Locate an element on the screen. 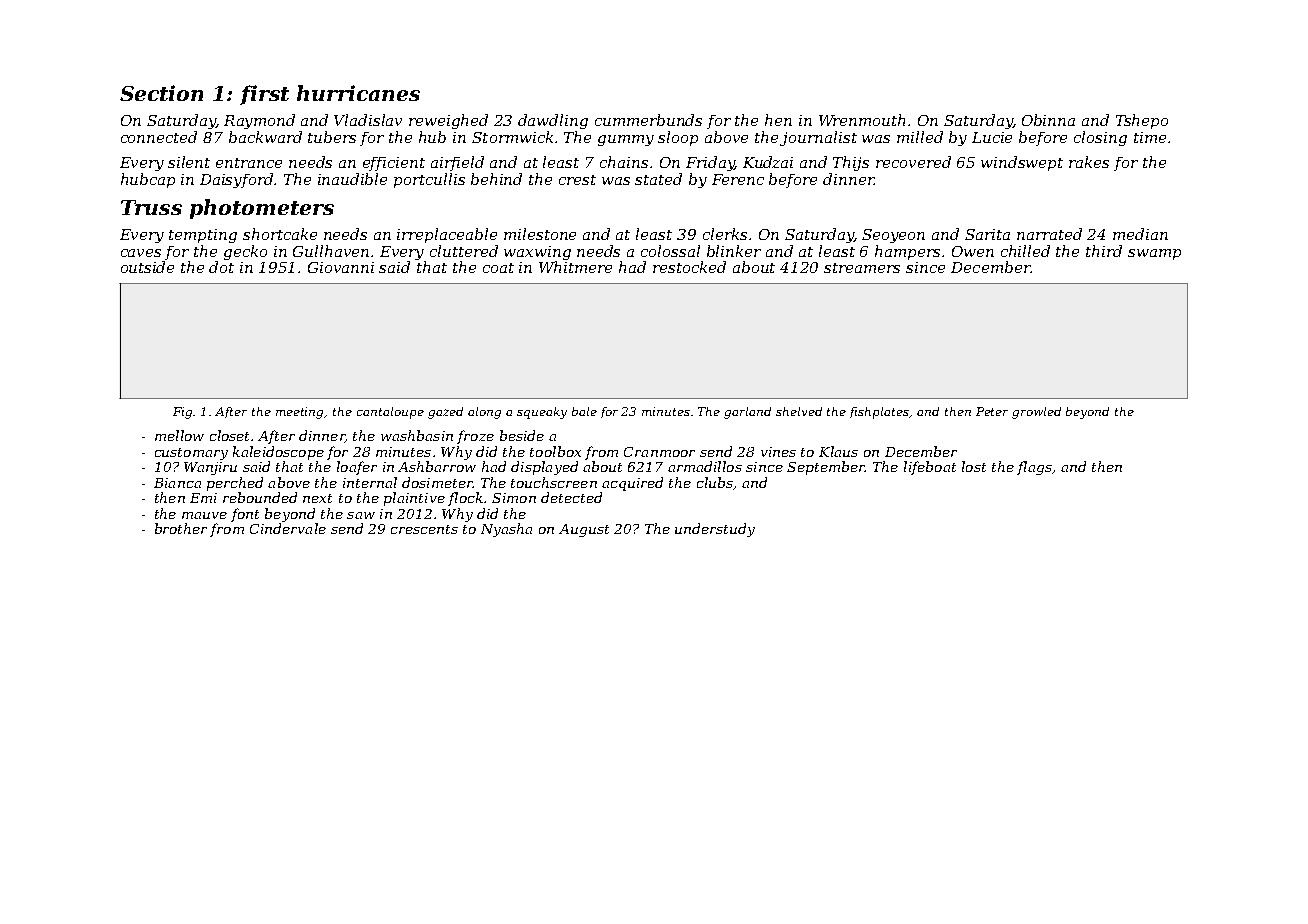  rakes is located at coordinates (1089, 162).
